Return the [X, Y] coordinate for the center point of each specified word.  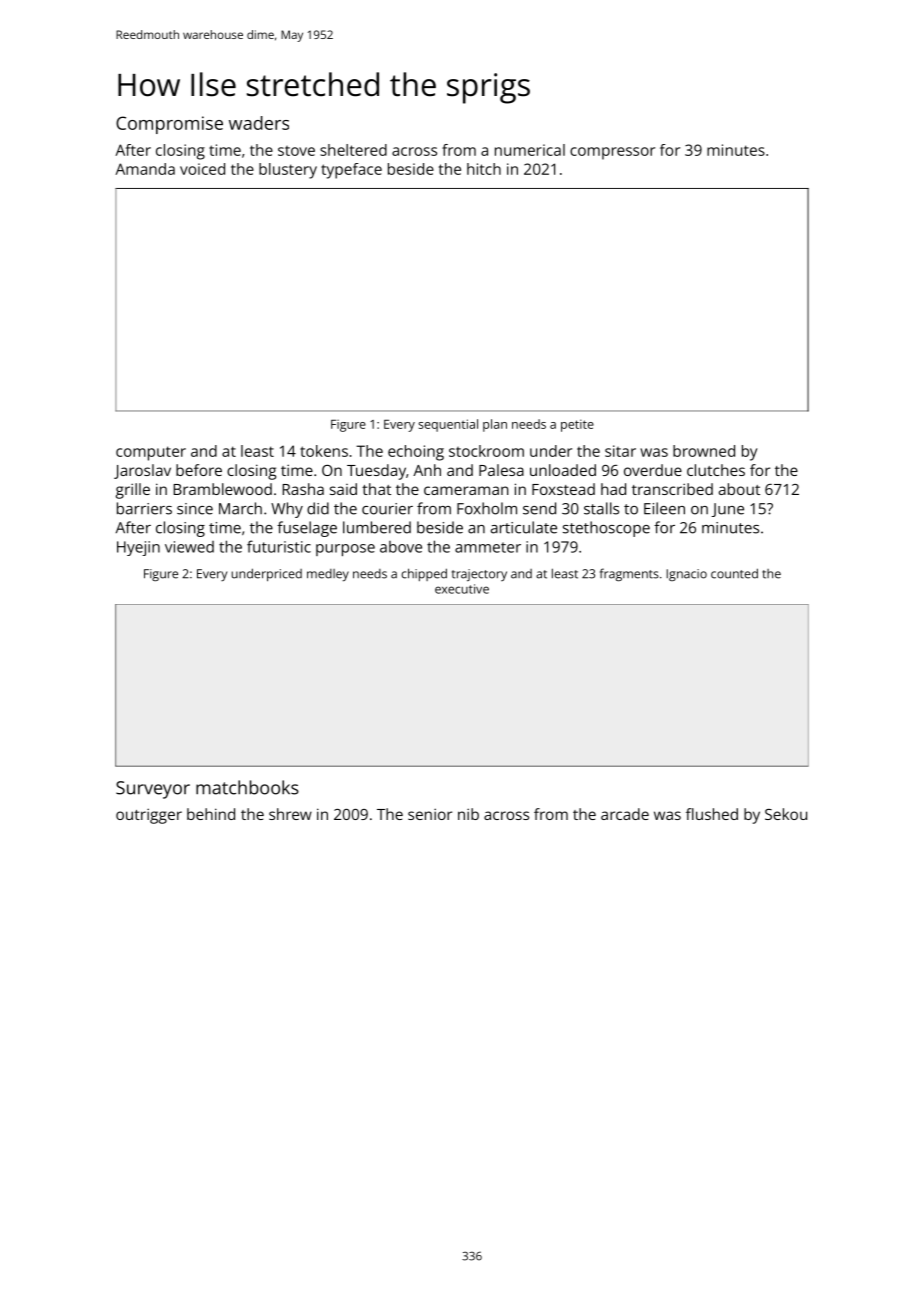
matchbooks [247, 787]
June [728, 510]
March [240, 508]
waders [259, 123]
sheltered [353, 150]
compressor [612, 153]
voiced [202, 169]
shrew [290, 814]
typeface [351, 171]
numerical [530, 150]
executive [462, 589]
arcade [625, 814]
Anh [427, 470]
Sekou [786, 814]
